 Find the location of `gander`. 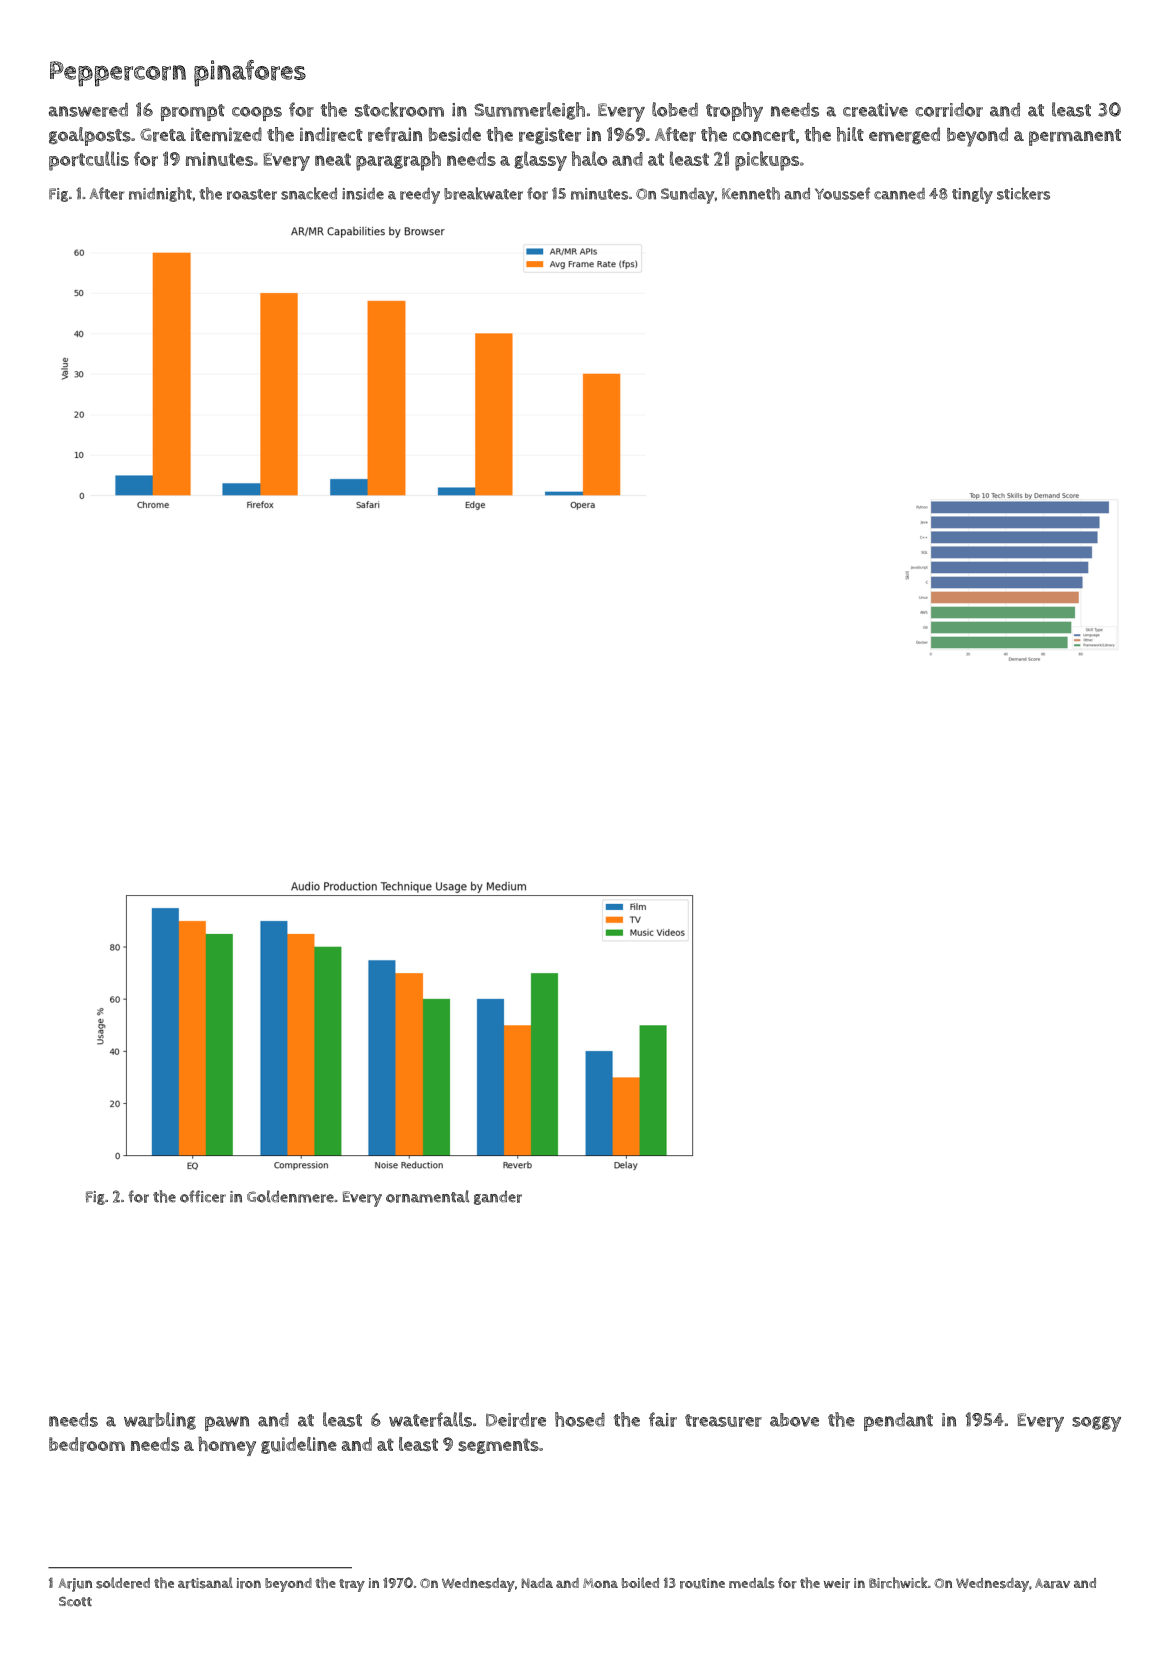

gander is located at coordinates (498, 1198).
